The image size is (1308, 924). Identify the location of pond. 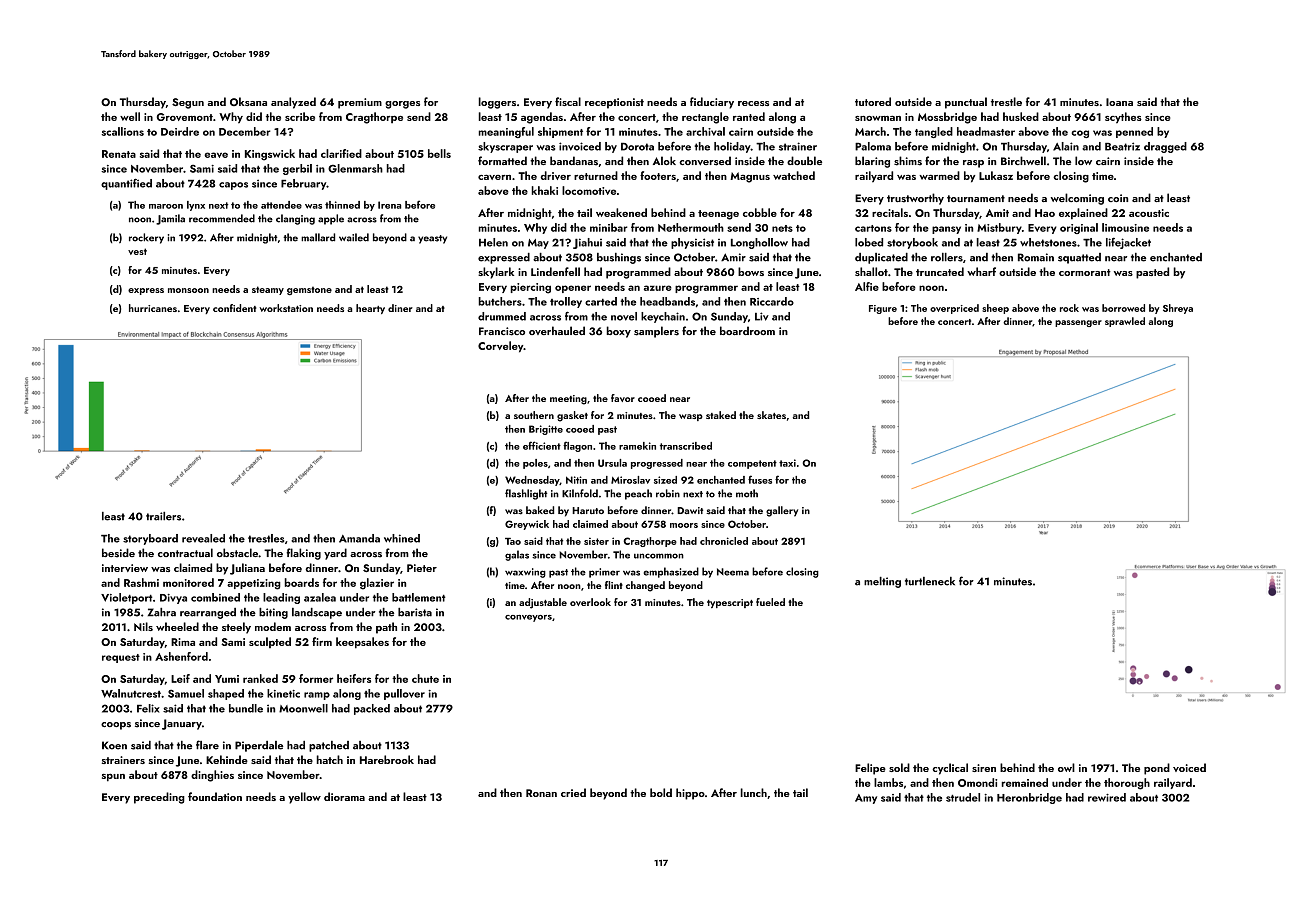
(1157, 769).
